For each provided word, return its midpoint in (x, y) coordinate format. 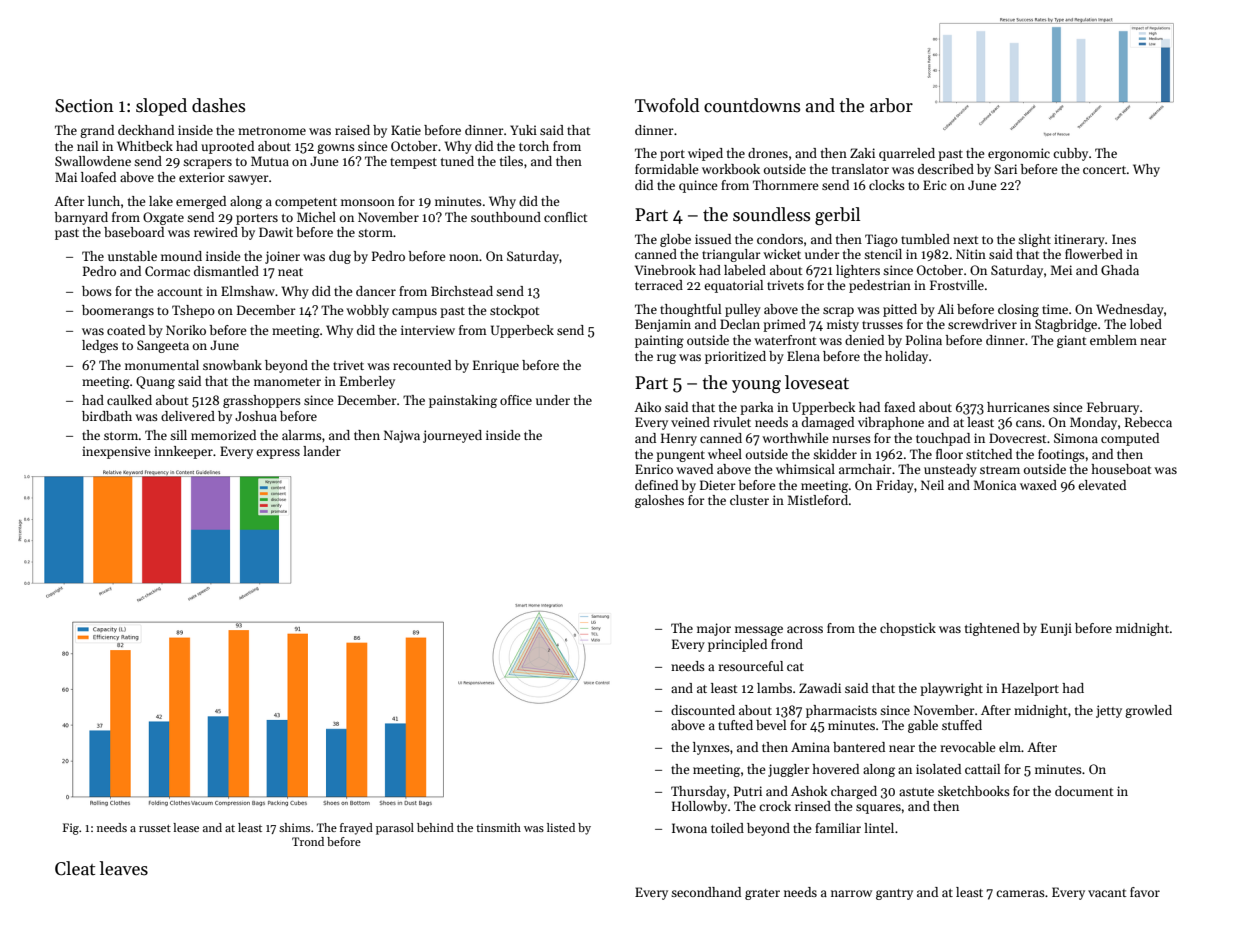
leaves (124, 868)
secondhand (706, 892)
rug (666, 359)
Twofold (667, 105)
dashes (218, 105)
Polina (924, 340)
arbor (891, 105)
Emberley (367, 382)
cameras (1020, 893)
